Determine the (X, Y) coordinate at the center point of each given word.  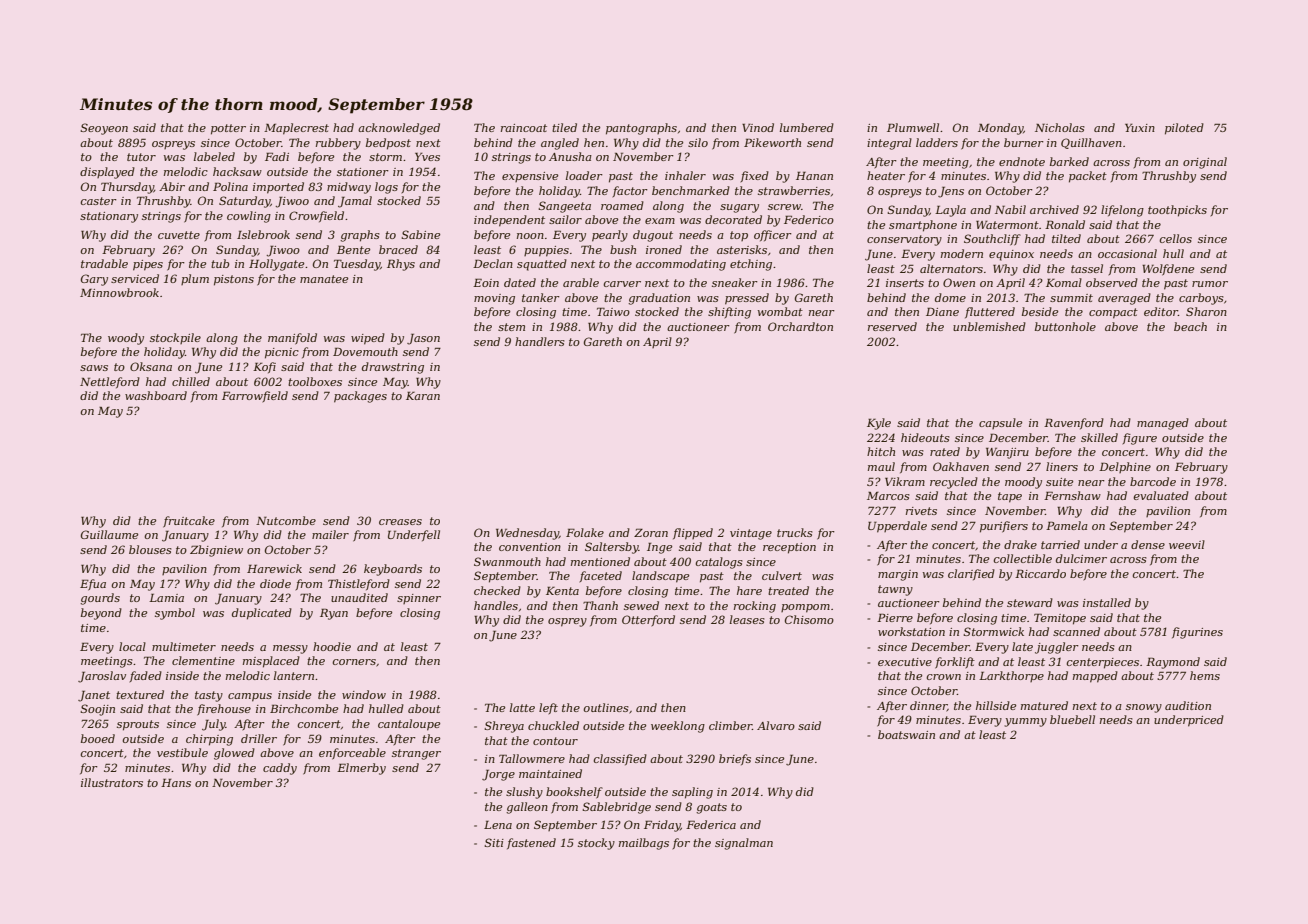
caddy (280, 769)
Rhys (401, 265)
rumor (1210, 284)
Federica (711, 824)
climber (730, 725)
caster (99, 201)
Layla (950, 211)
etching (751, 265)
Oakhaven (961, 466)
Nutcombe (286, 520)
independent (509, 221)
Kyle (879, 424)
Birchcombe (304, 708)
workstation (911, 631)
